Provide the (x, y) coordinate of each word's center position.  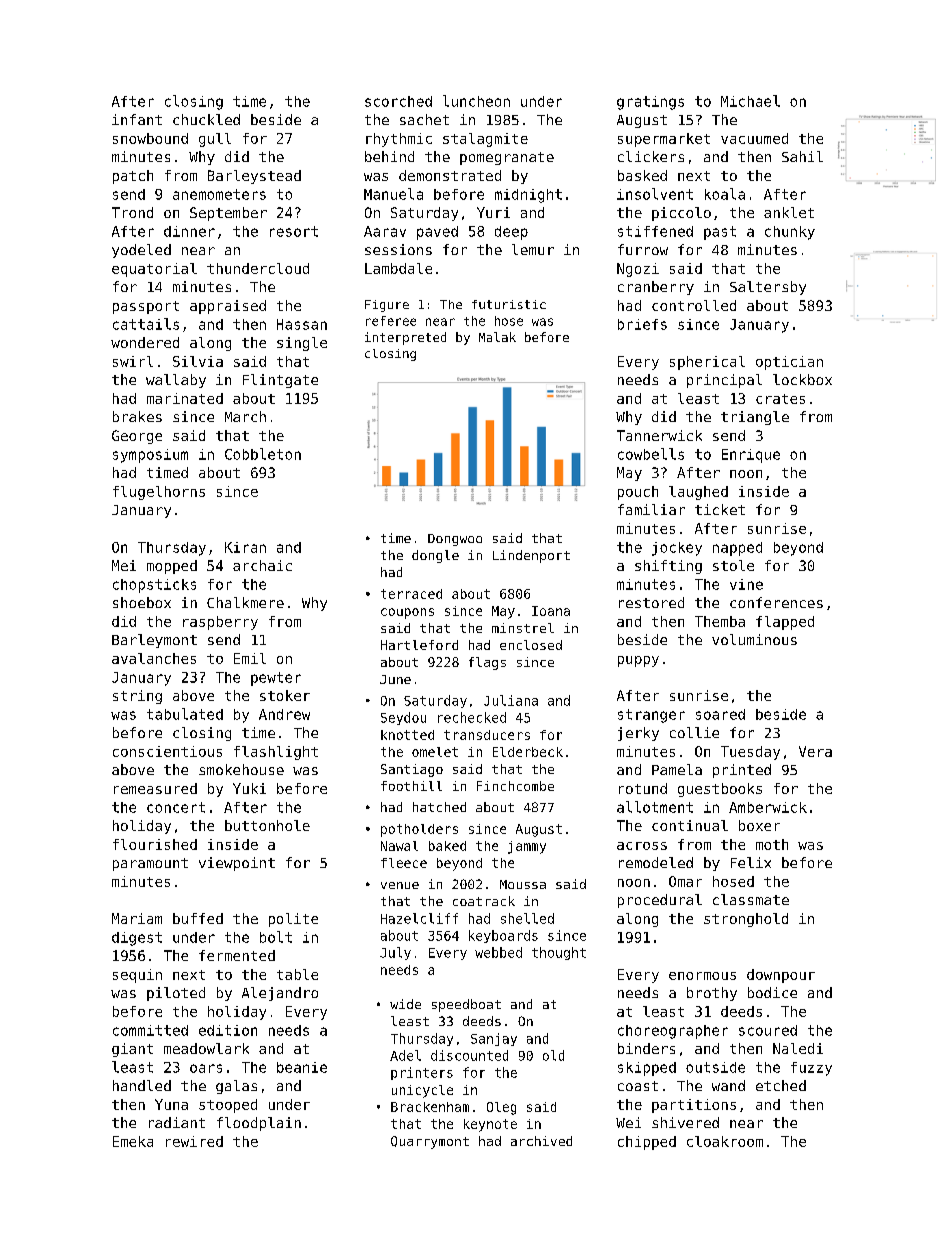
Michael (750, 101)
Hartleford (419, 645)
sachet (424, 119)
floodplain (259, 1124)
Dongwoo (455, 540)
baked (447, 846)
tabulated (185, 714)
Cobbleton (263, 454)
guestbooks (720, 790)
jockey (677, 549)
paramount (150, 864)
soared (720, 714)
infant (137, 119)
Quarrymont (430, 1142)
